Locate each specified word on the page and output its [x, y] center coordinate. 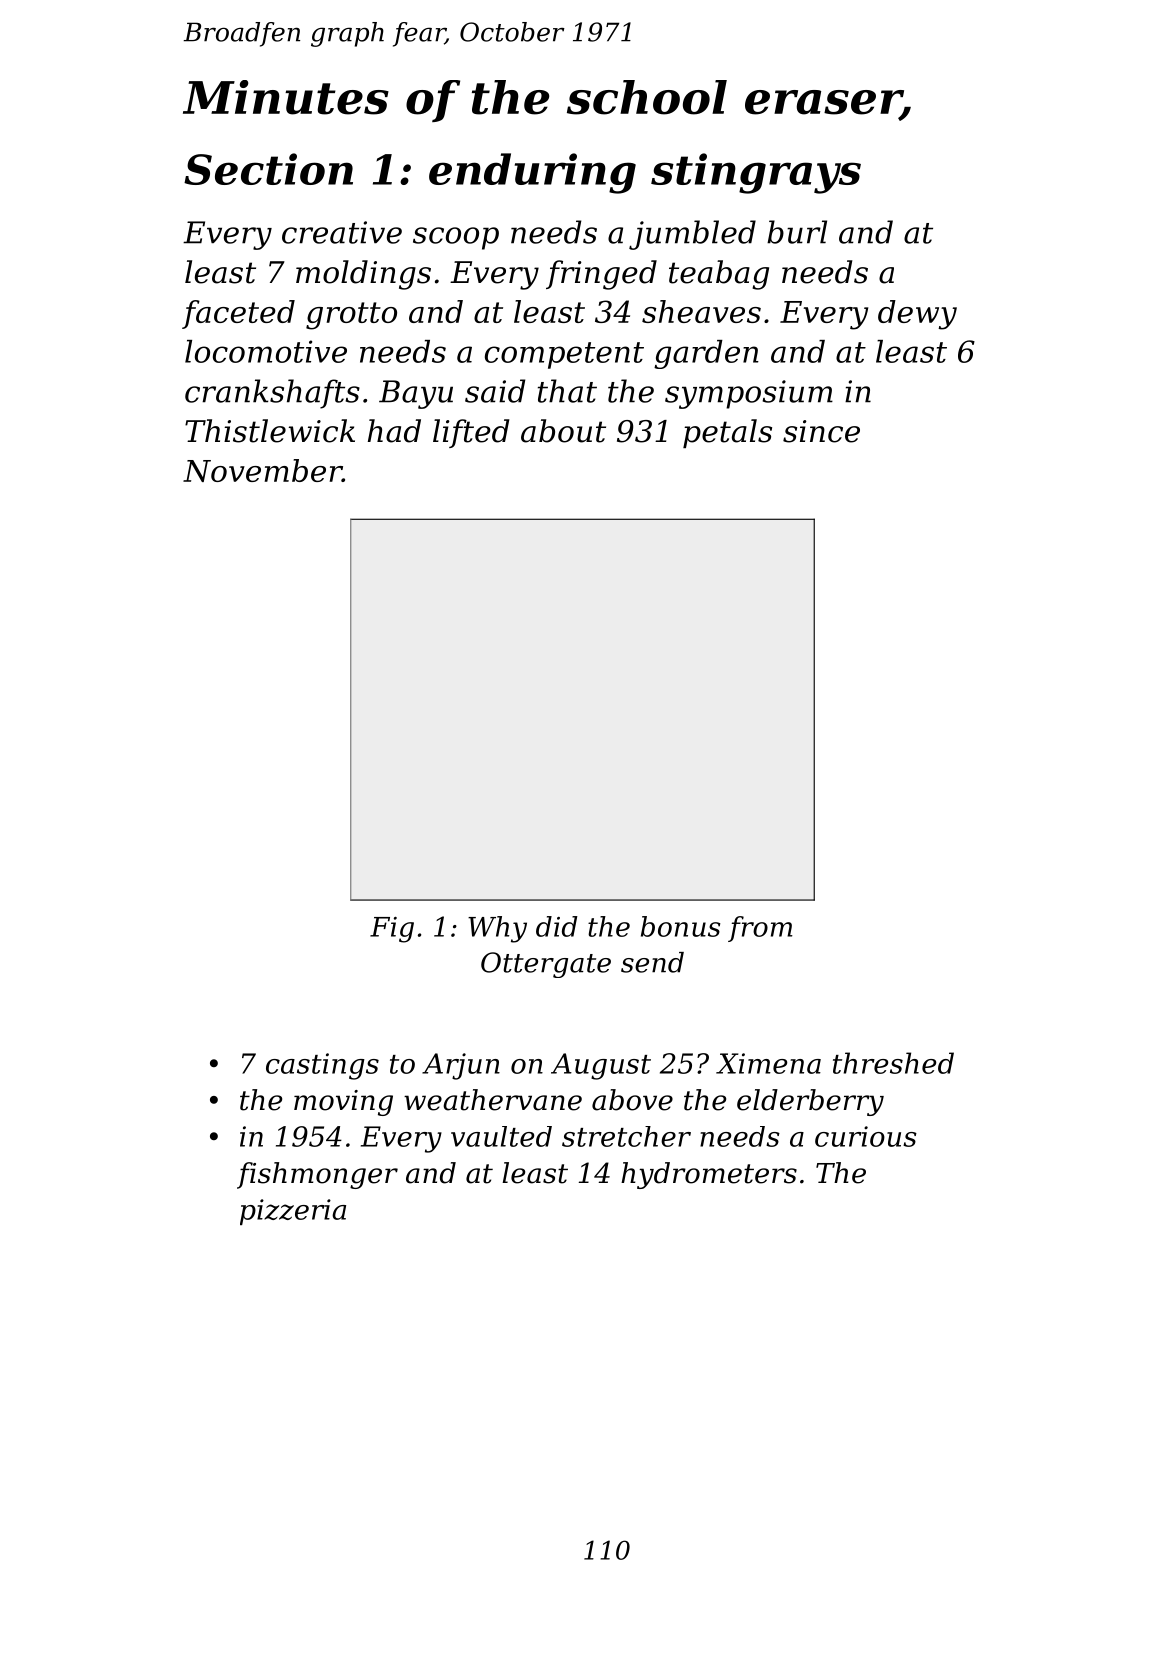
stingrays [756, 173]
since [821, 431]
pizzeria [293, 1212]
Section [268, 169]
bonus [680, 926]
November [262, 470]
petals [727, 433]
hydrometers [709, 1175]
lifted [471, 433]
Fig [392, 930]
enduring [532, 173]
